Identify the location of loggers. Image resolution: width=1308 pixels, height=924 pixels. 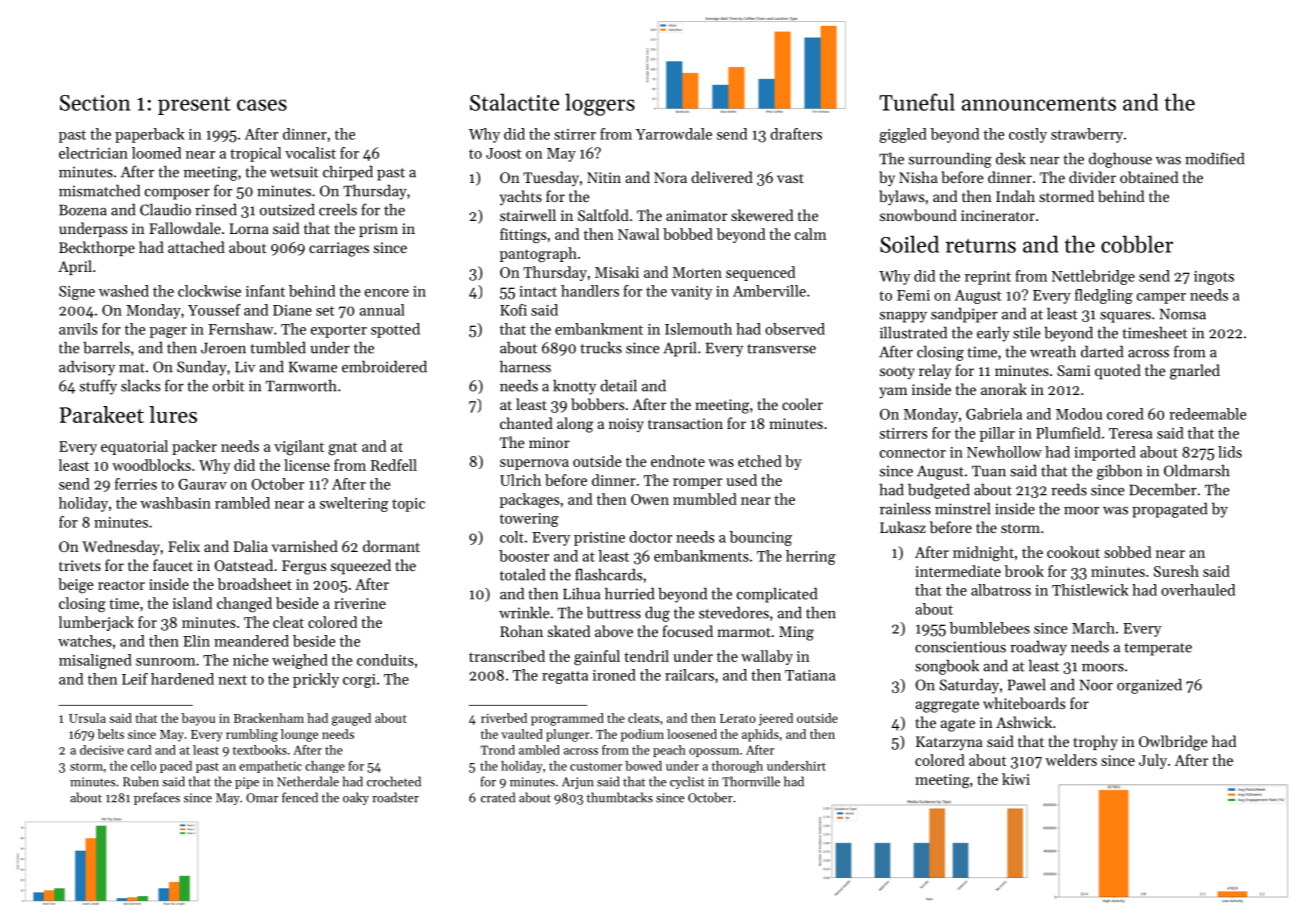
(600, 104).
